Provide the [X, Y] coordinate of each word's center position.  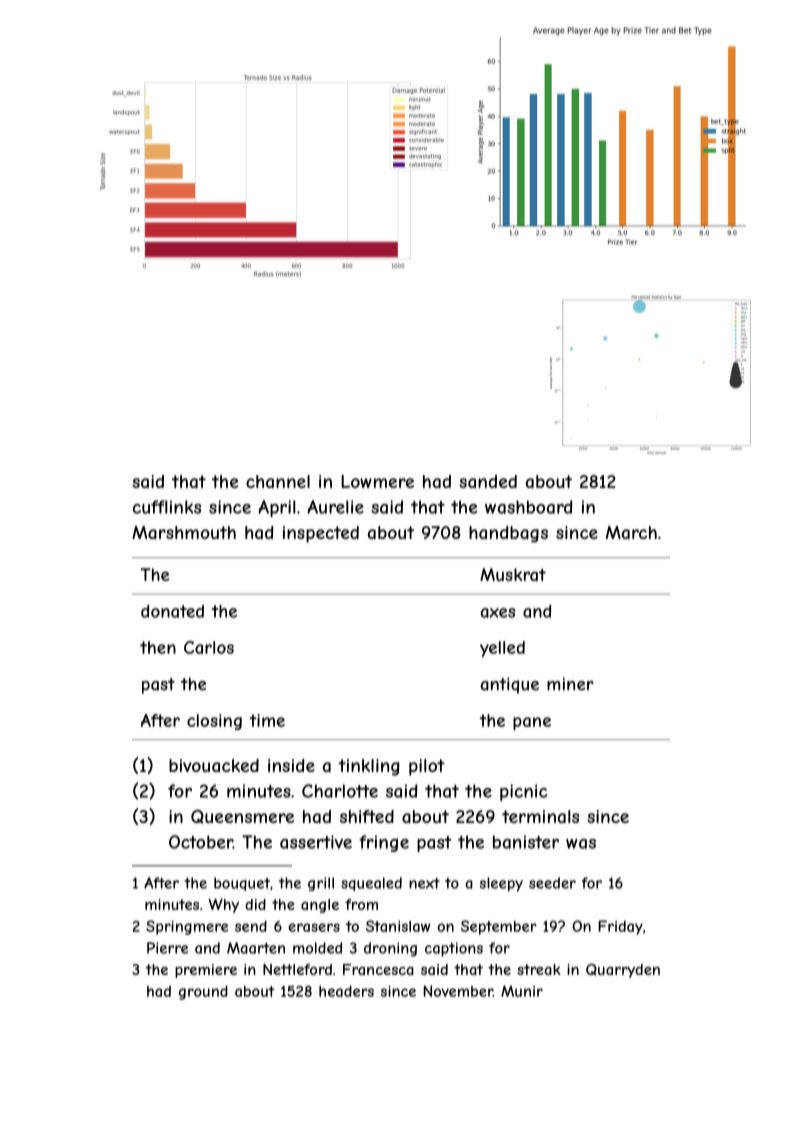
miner [570, 684]
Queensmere [242, 817]
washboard [529, 507]
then [158, 647]
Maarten [256, 948]
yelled [502, 649]
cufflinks [167, 507]
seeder [552, 883]
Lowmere [377, 481]
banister [526, 842]
